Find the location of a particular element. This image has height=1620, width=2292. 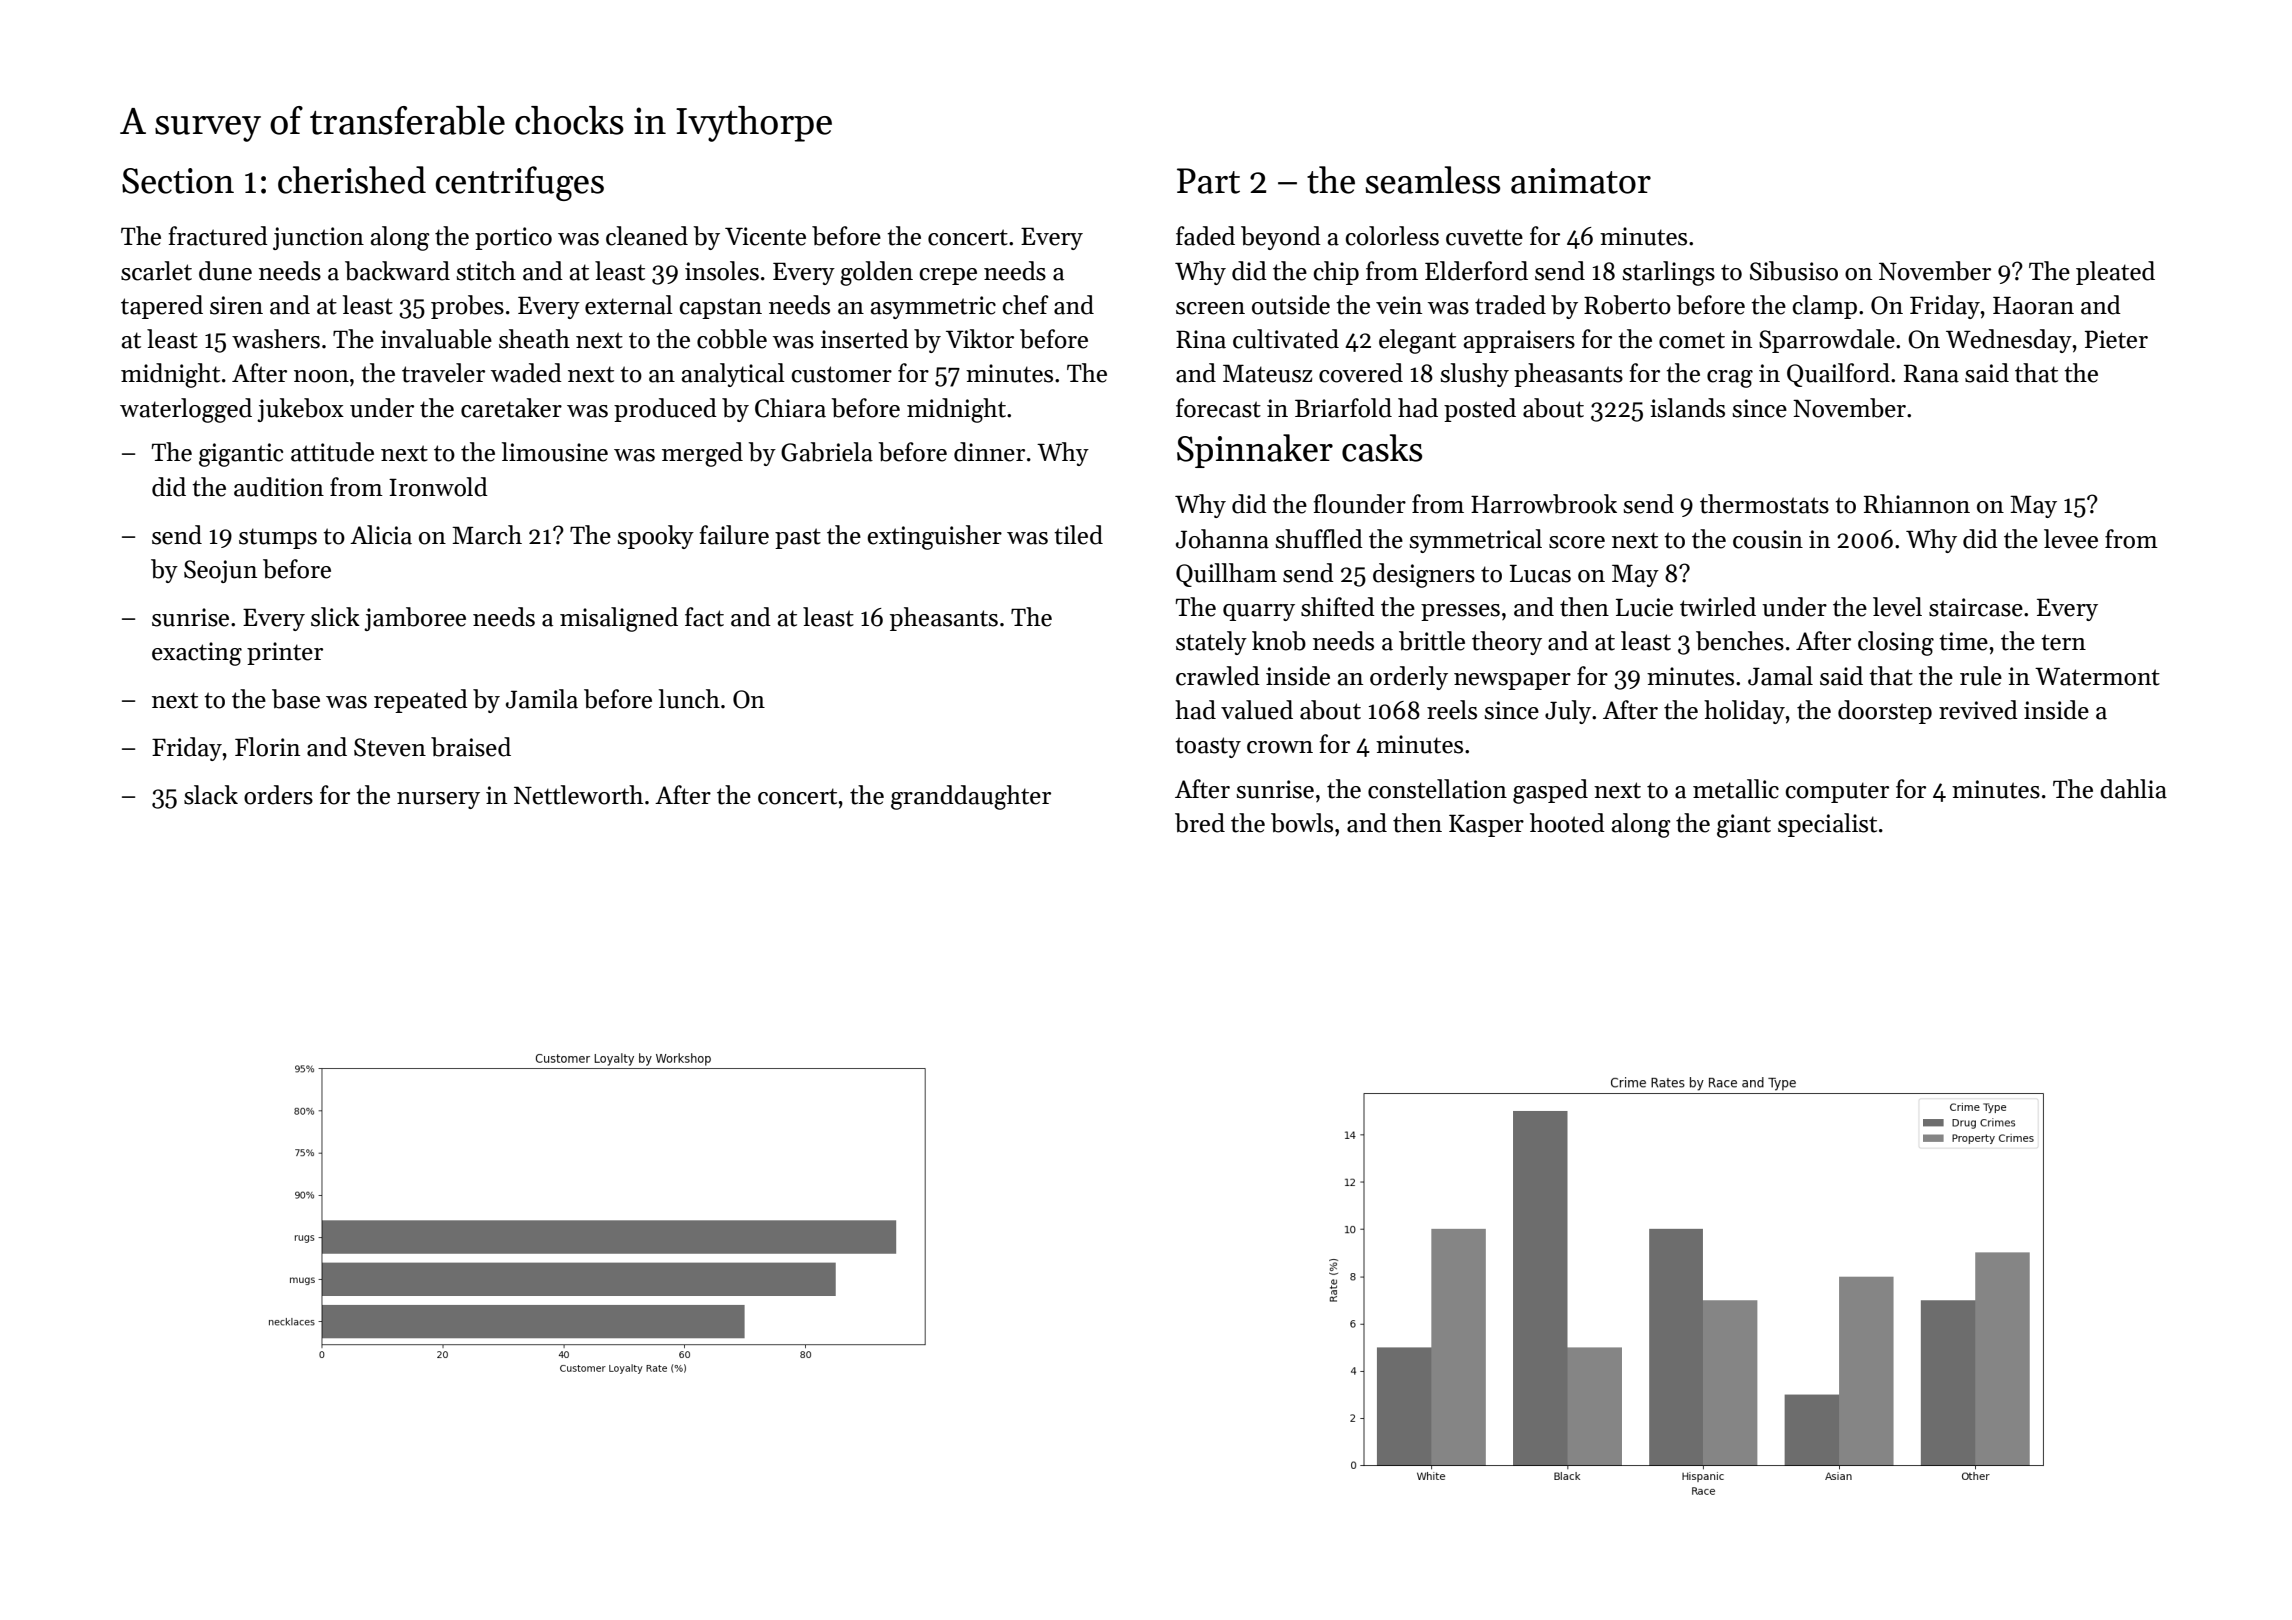

Rana is located at coordinates (1931, 373).
